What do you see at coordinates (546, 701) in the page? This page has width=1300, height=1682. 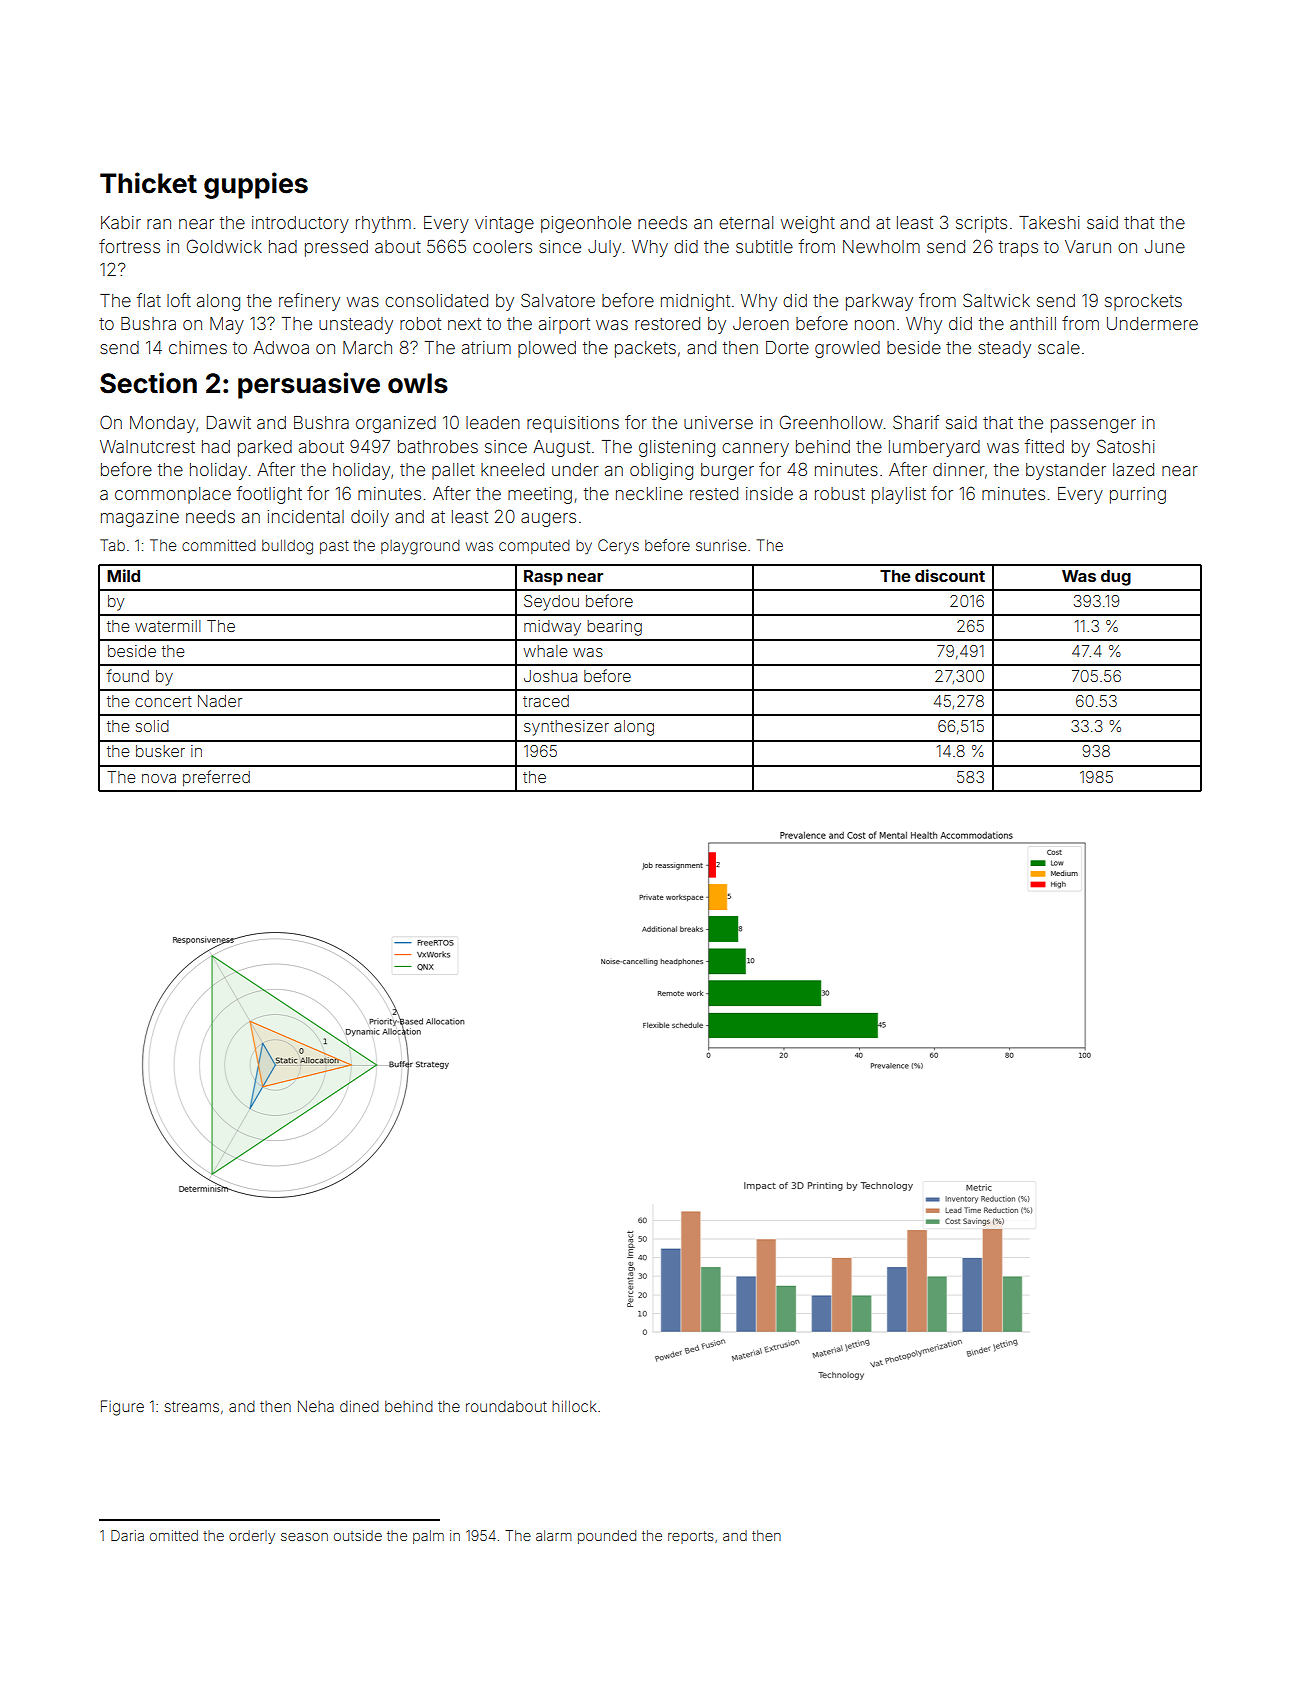 I see `traced` at bounding box center [546, 701].
